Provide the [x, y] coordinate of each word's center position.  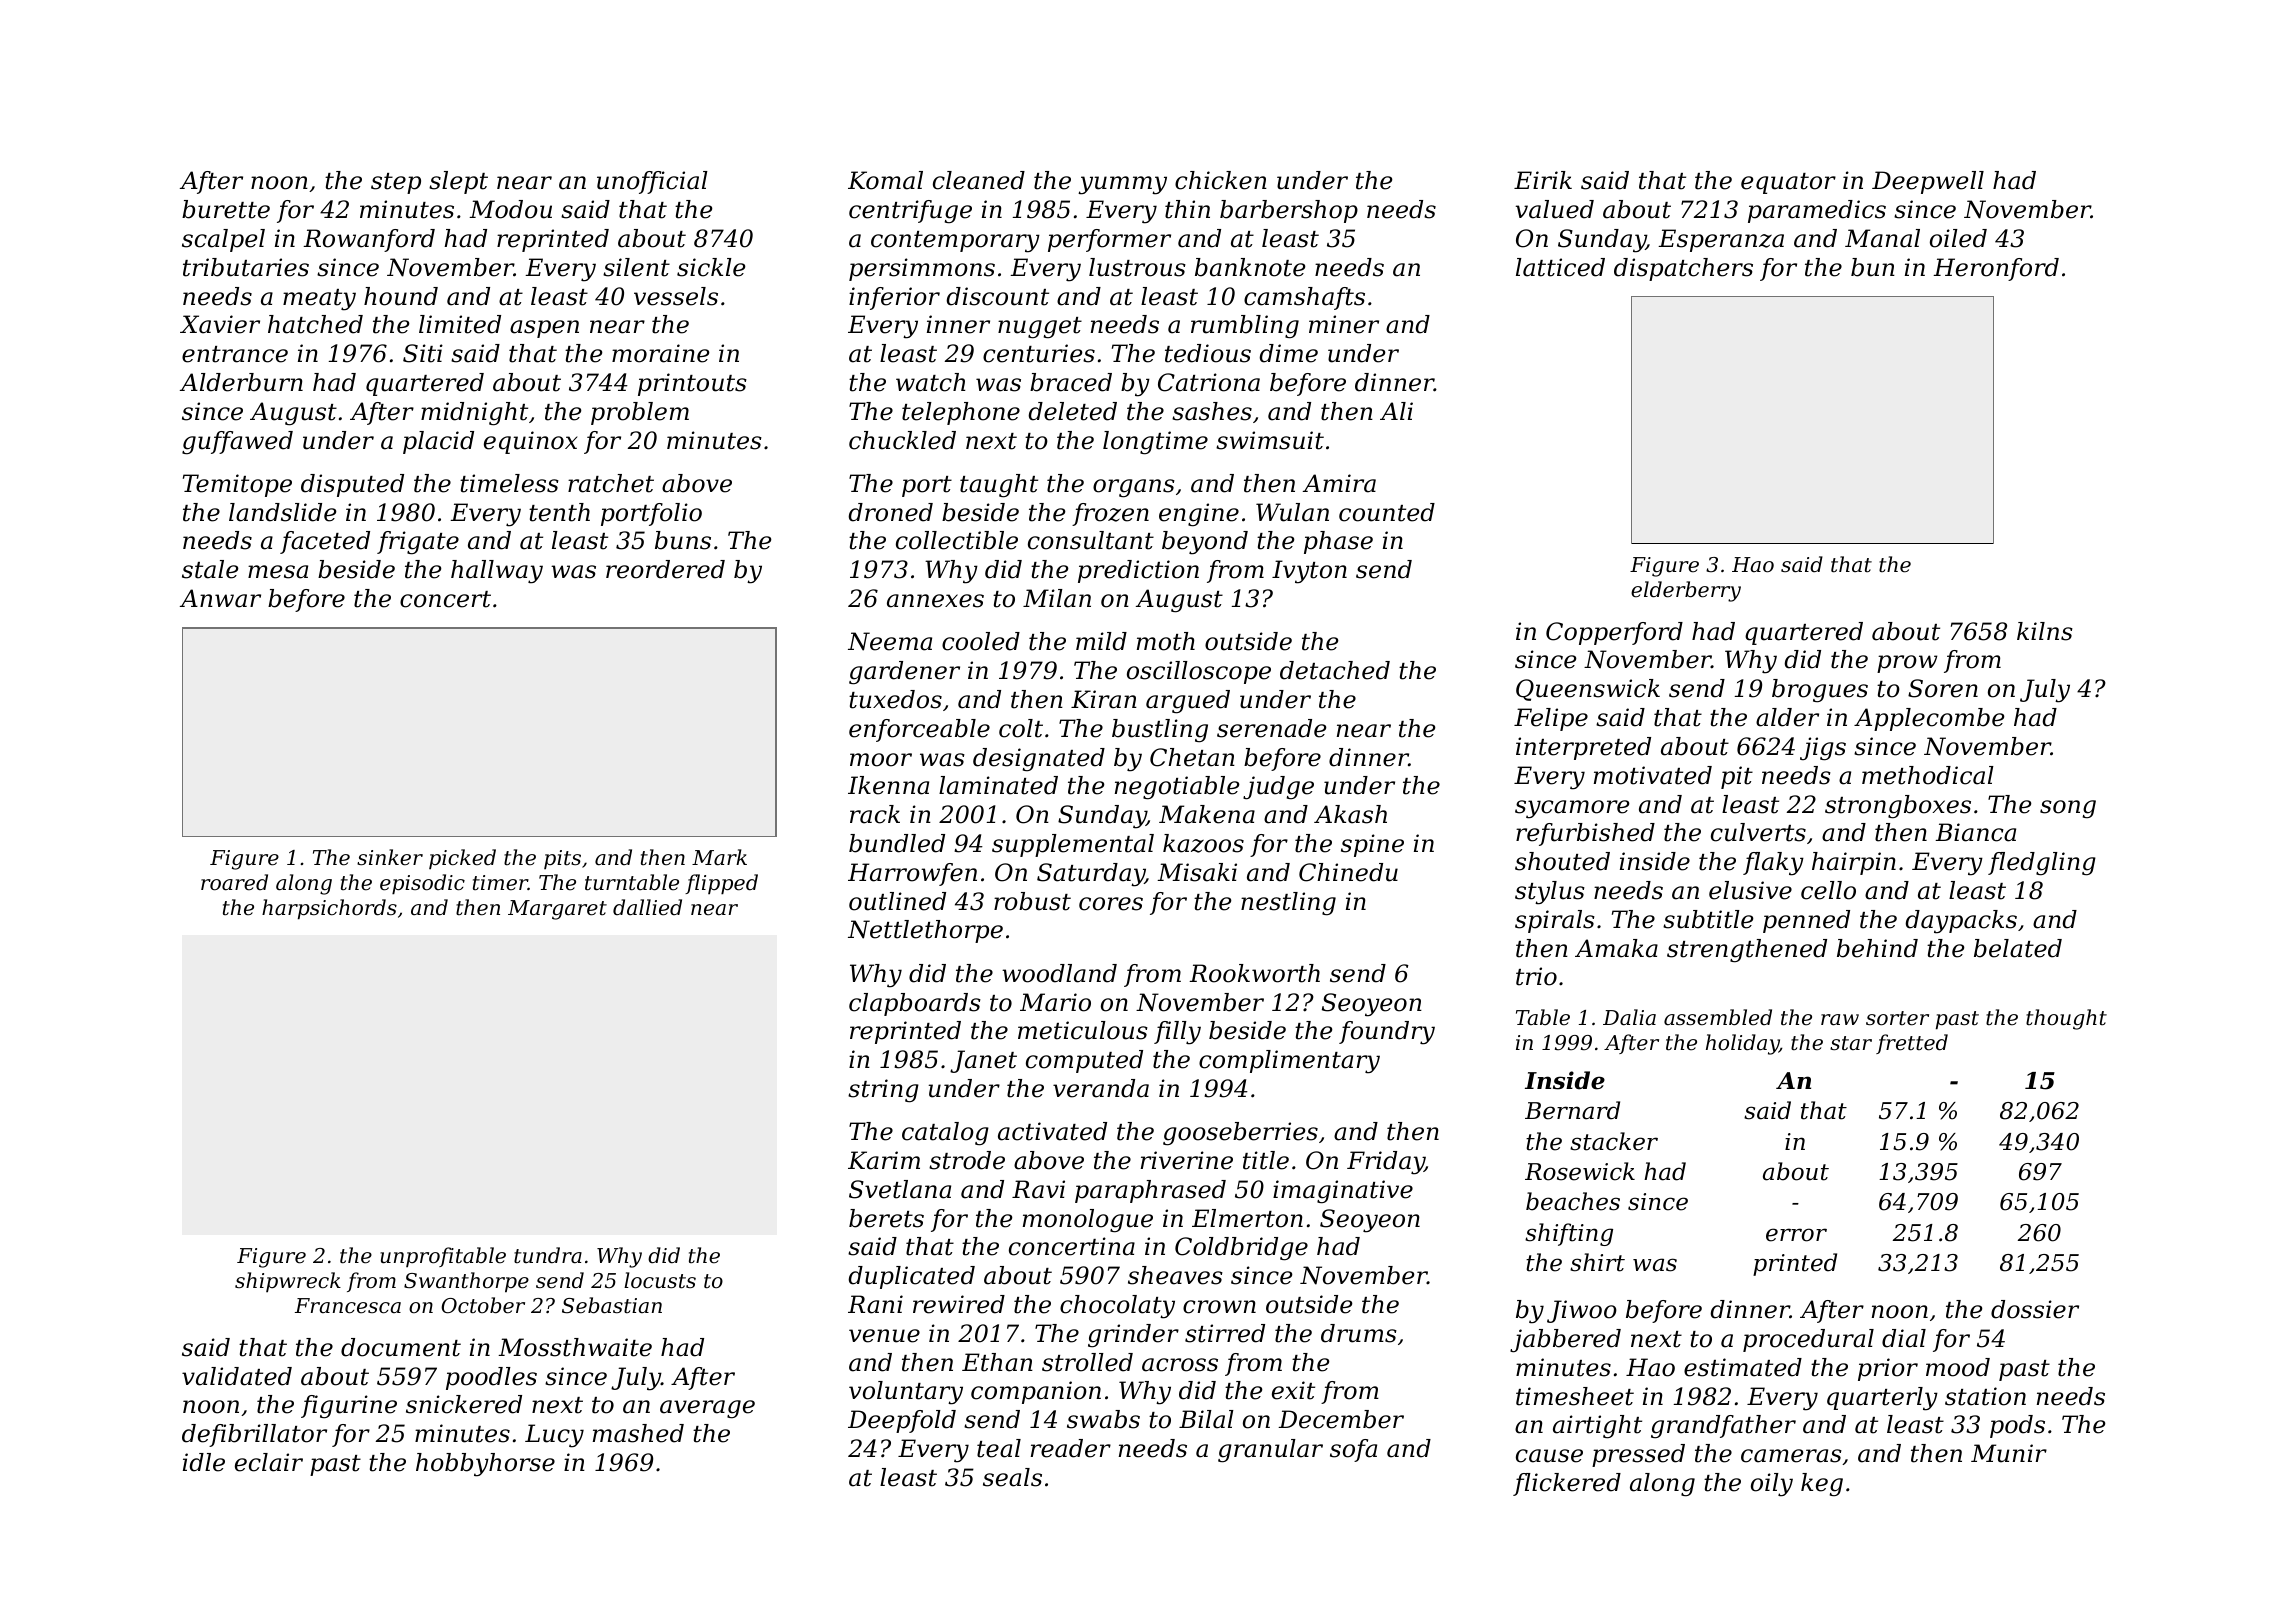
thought [2066, 1019]
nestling [1288, 904]
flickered [1567, 1484]
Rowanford [369, 240]
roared [234, 882]
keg [1822, 1484]
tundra [548, 1255]
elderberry [1686, 591]
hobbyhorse [485, 1465]
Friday [1386, 1163]
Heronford [1996, 269]
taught [999, 486]
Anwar [220, 598]
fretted [1912, 1044]
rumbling [1245, 327]
